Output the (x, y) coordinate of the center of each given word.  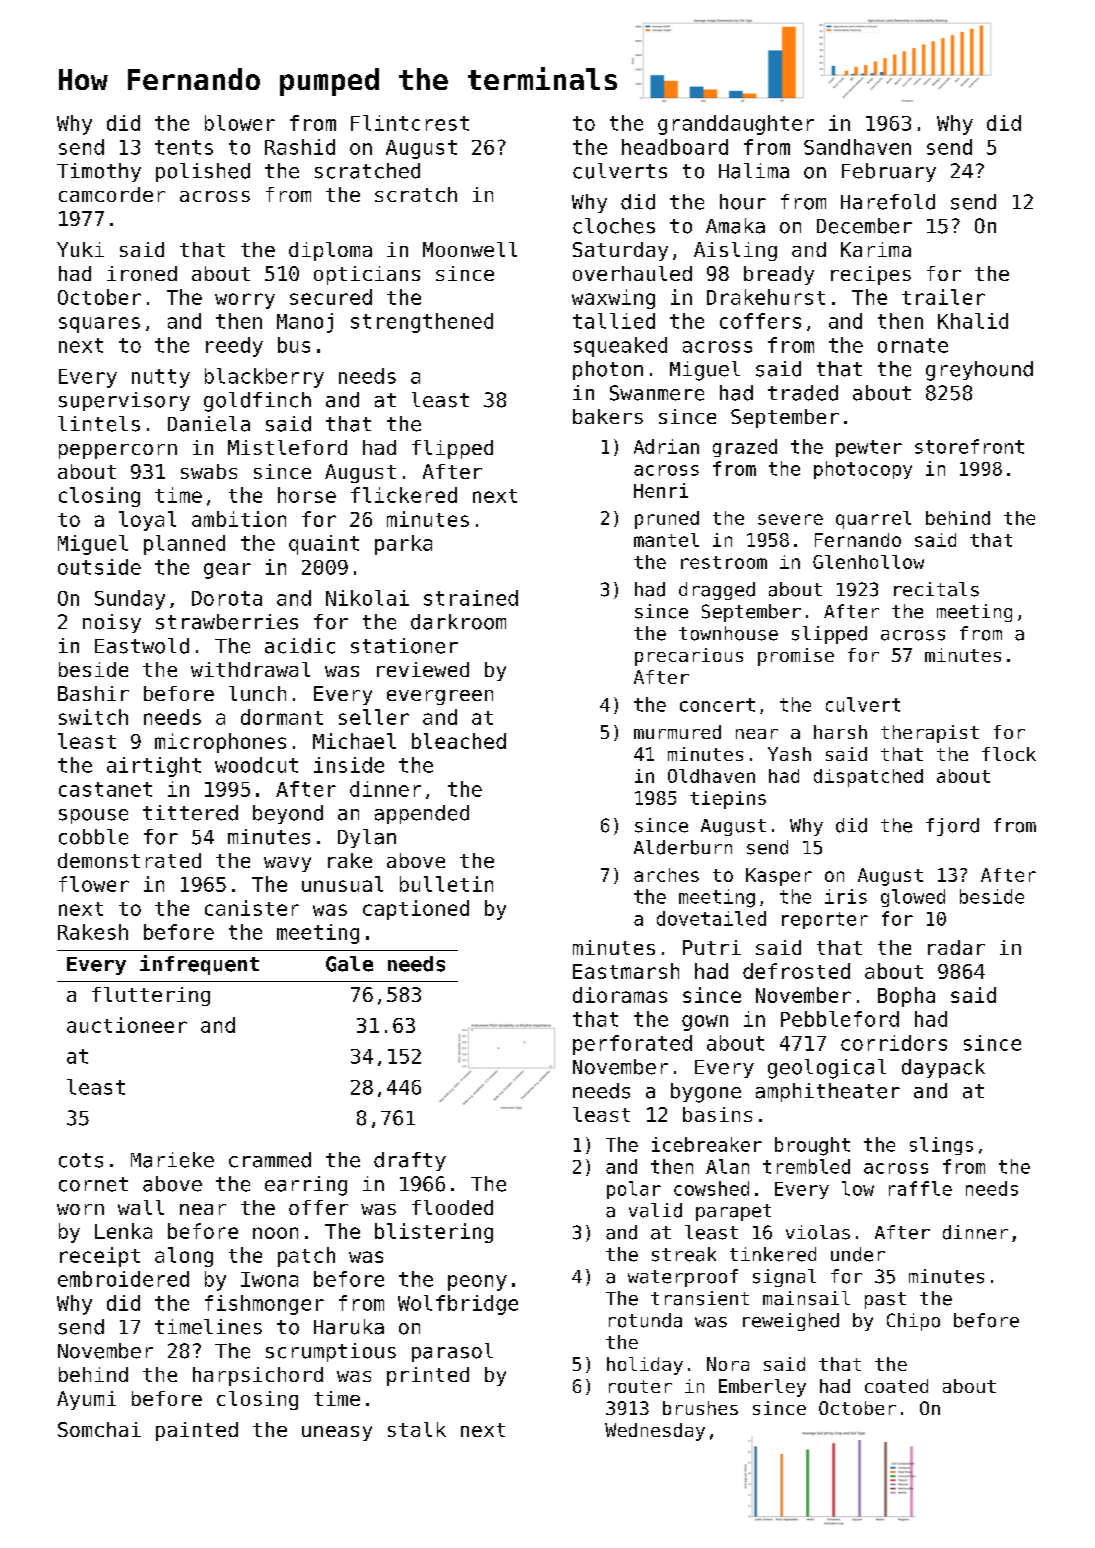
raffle (920, 1188)
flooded (452, 1207)
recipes (871, 275)
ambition (239, 519)
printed (428, 1376)
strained (471, 598)
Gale (349, 964)
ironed (142, 273)
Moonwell (470, 249)
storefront (969, 446)
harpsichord (258, 1376)
